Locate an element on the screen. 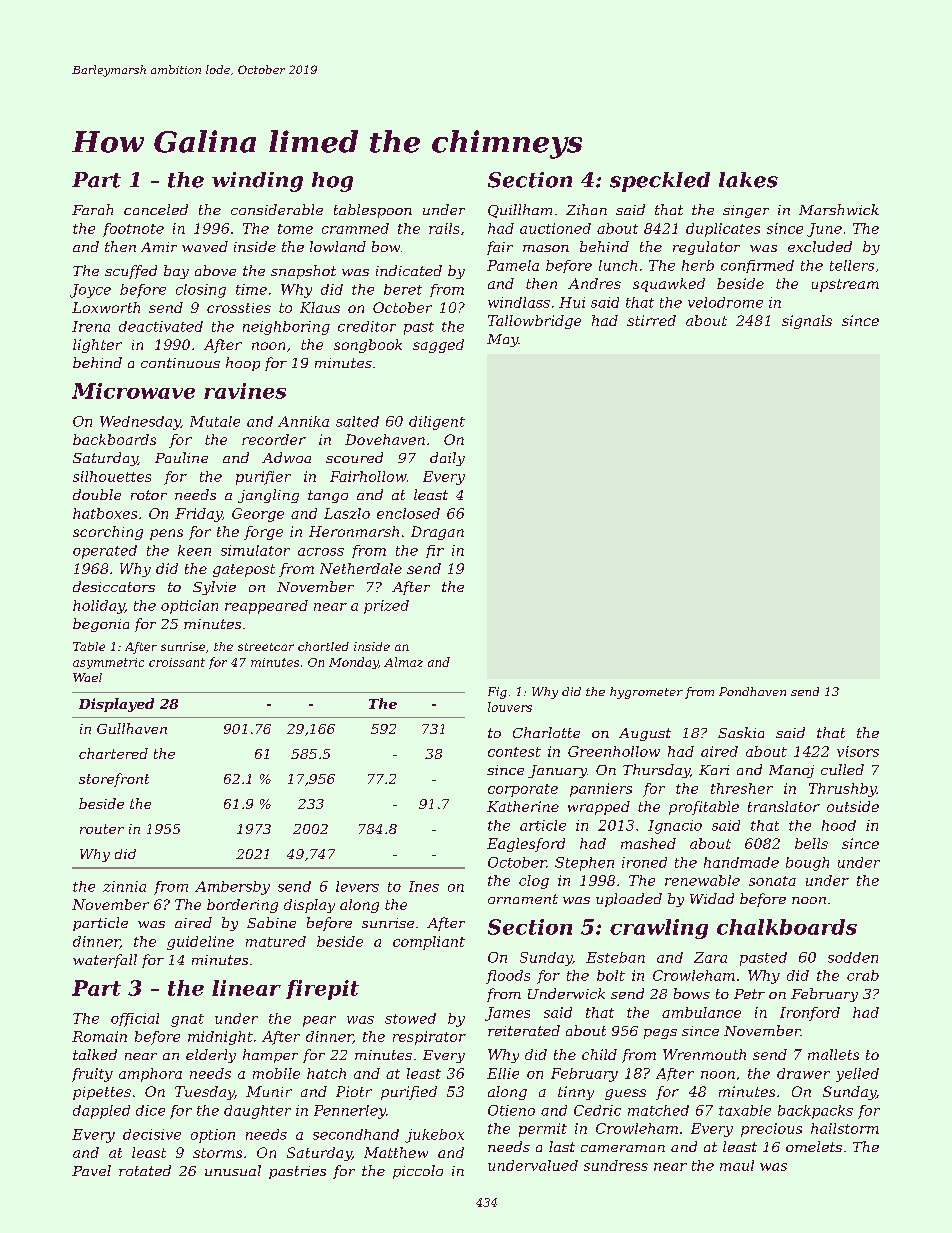 The height and width of the screenshot is (1233, 952). upstream is located at coordinates (845, 285).
